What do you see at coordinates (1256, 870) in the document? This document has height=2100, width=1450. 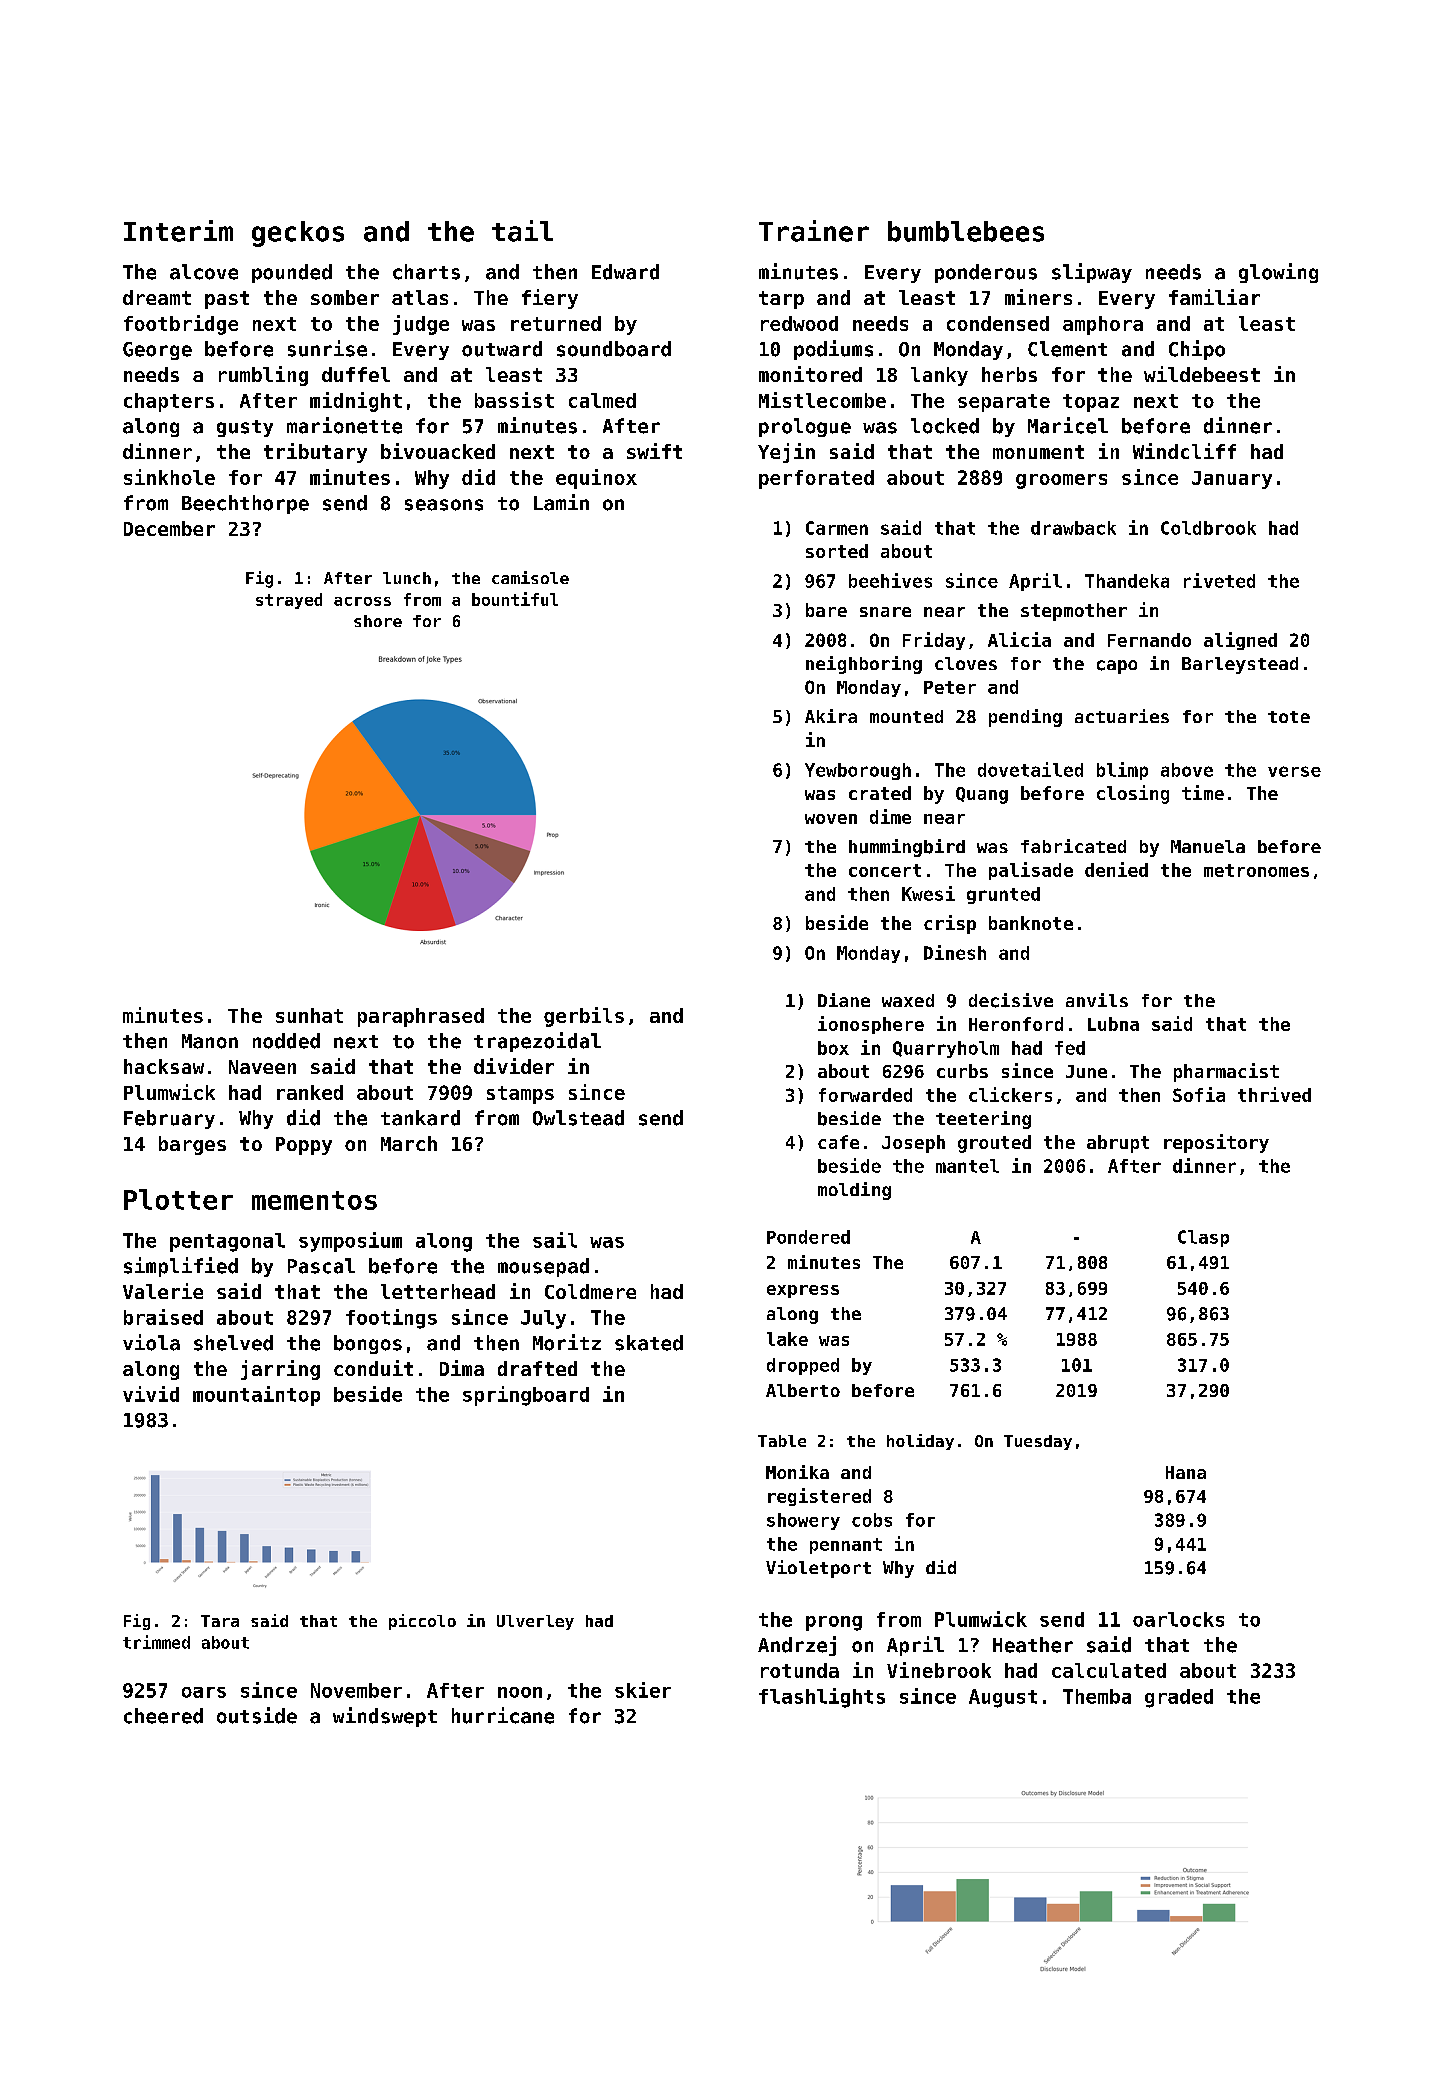 I see `metronomes` at bounding box center [1256, 870].
